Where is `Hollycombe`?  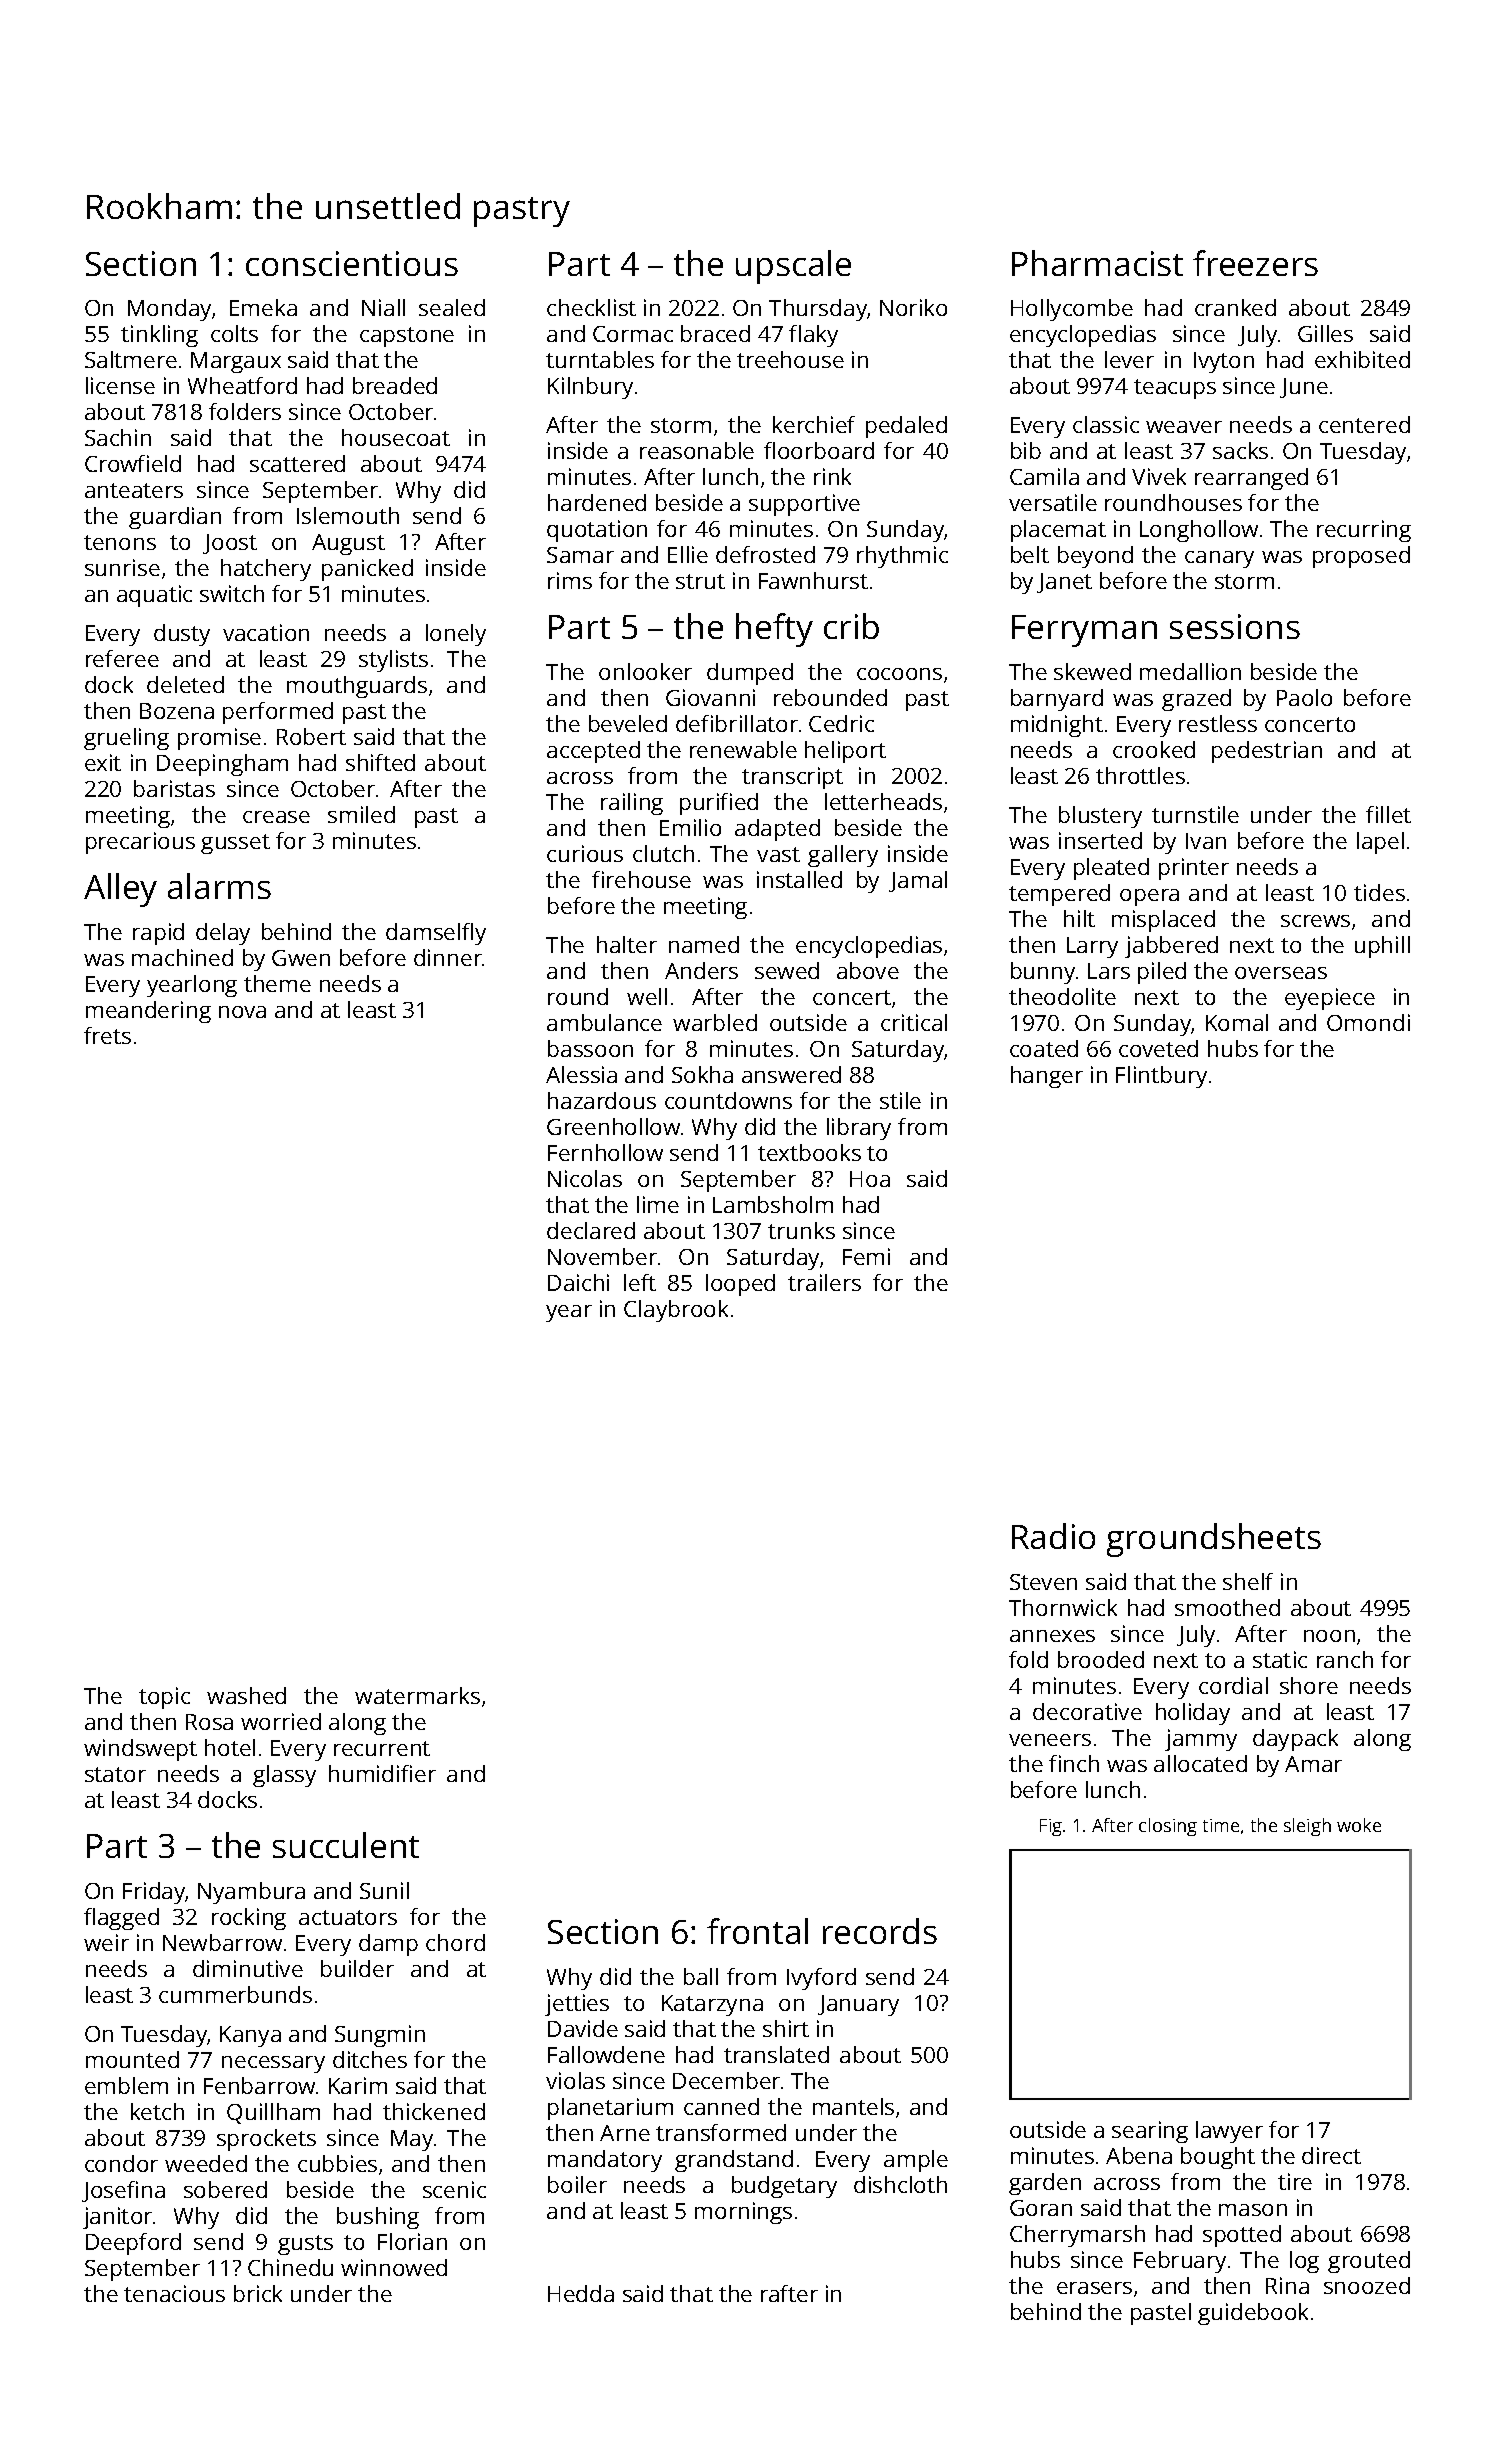 Hollycombe is located at coordinates (1072, 310).
